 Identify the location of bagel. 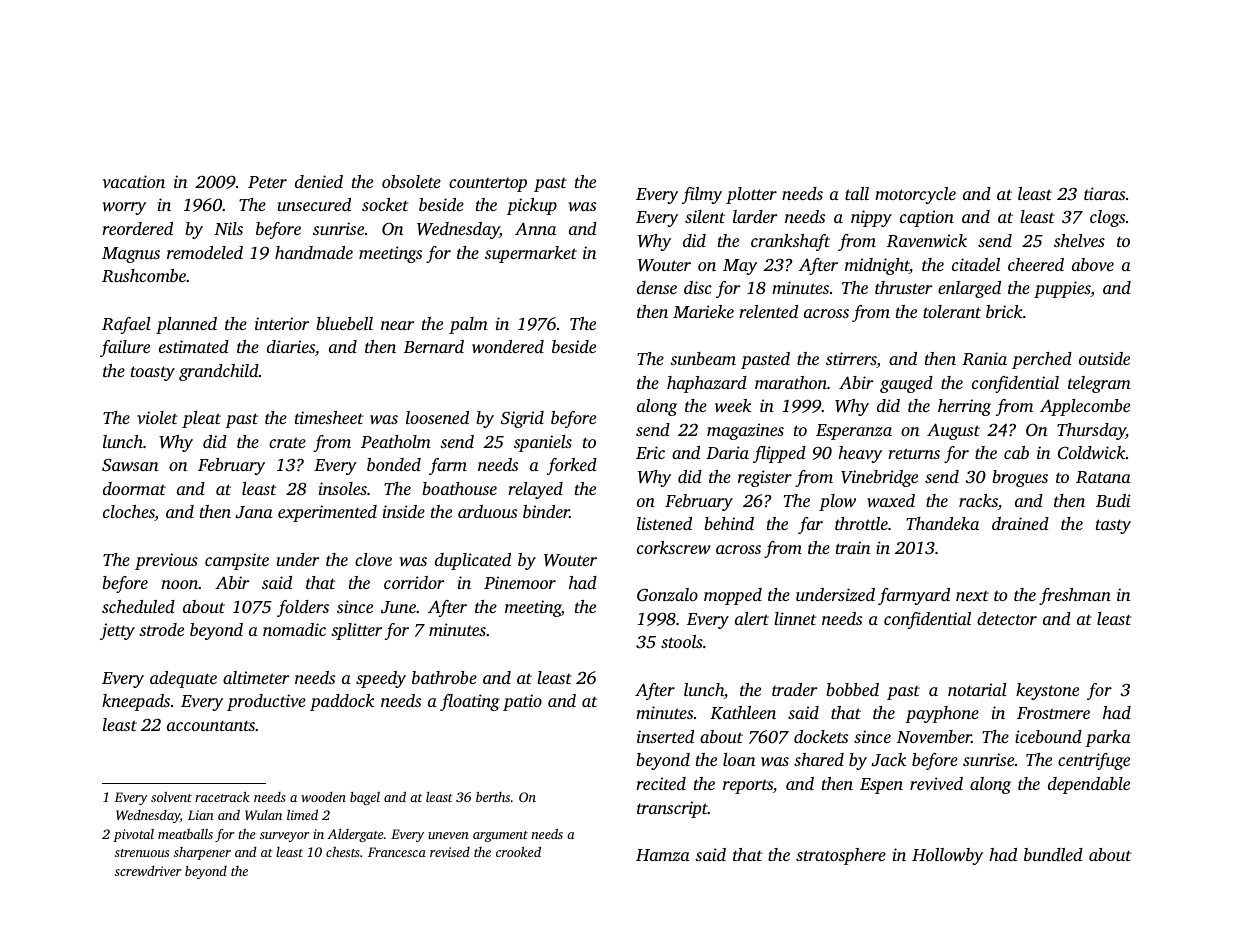
(365, 798).
